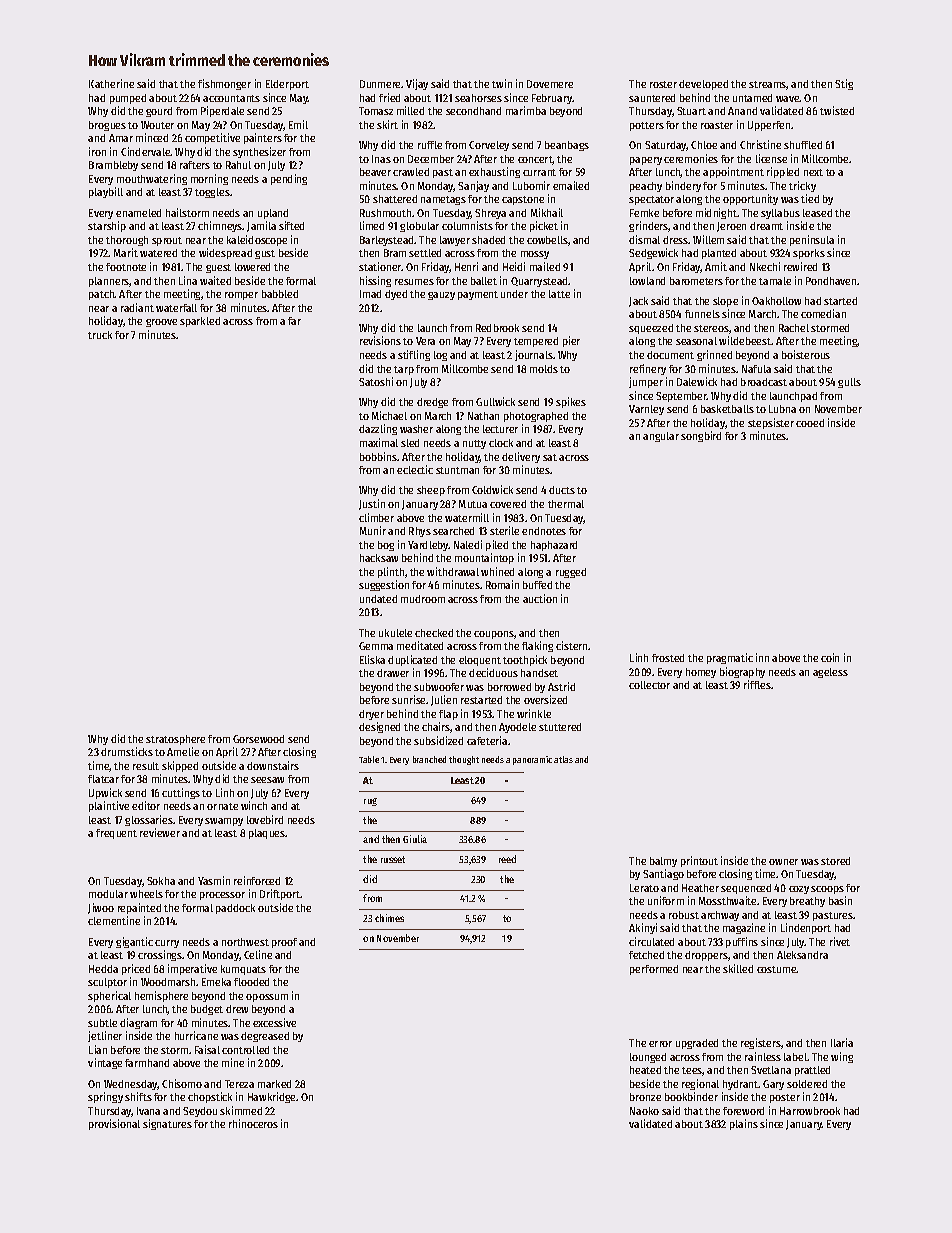 The width and height of the screenshot is (952, 1233). Describe the element at coordinates (526, 110) in the screenshot. I see `marimba` at that location.
